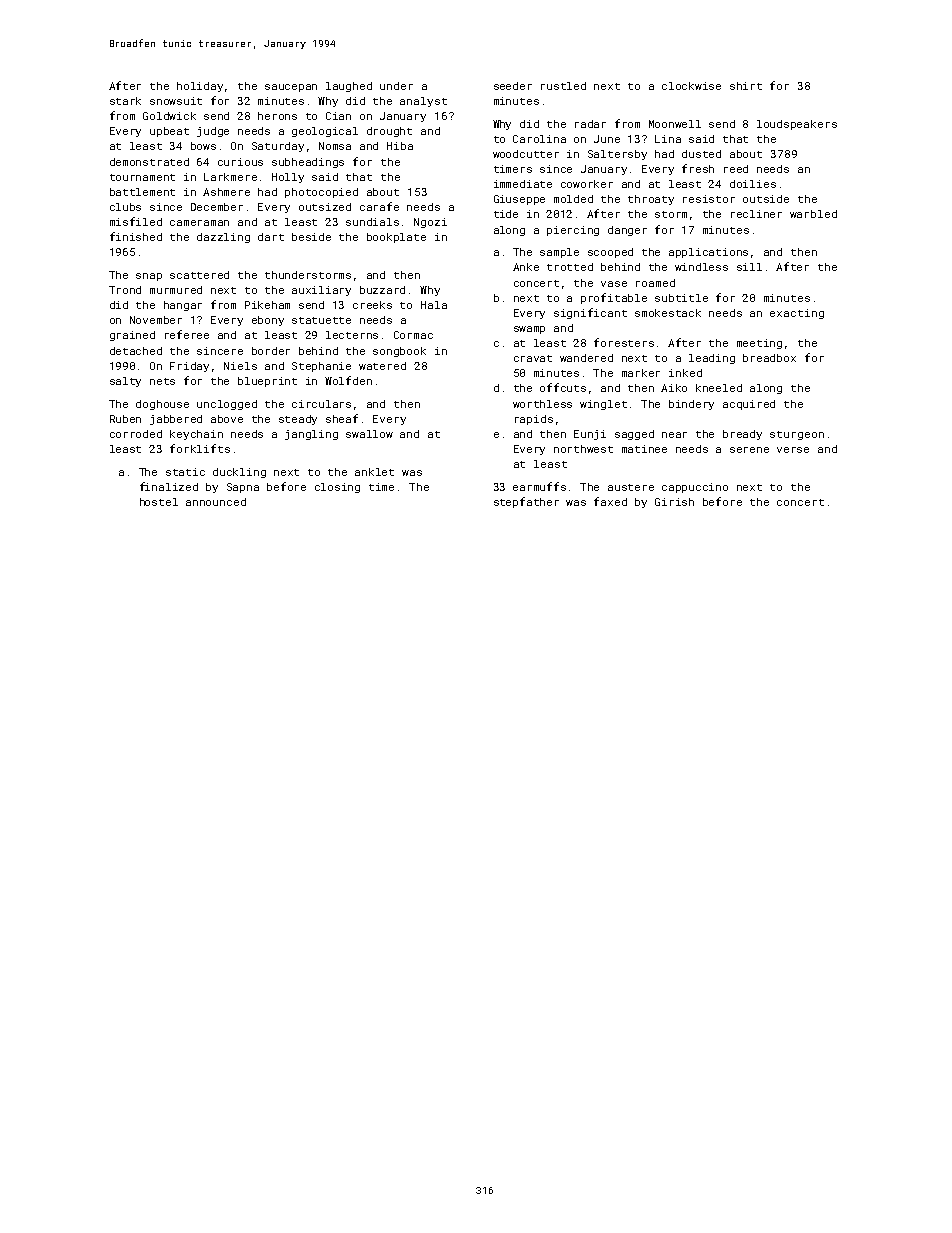 This screenshot has height=1233, width=952. Describe the element at coordinates (125, 382) in the screenshot. I see `salty` at that location.
